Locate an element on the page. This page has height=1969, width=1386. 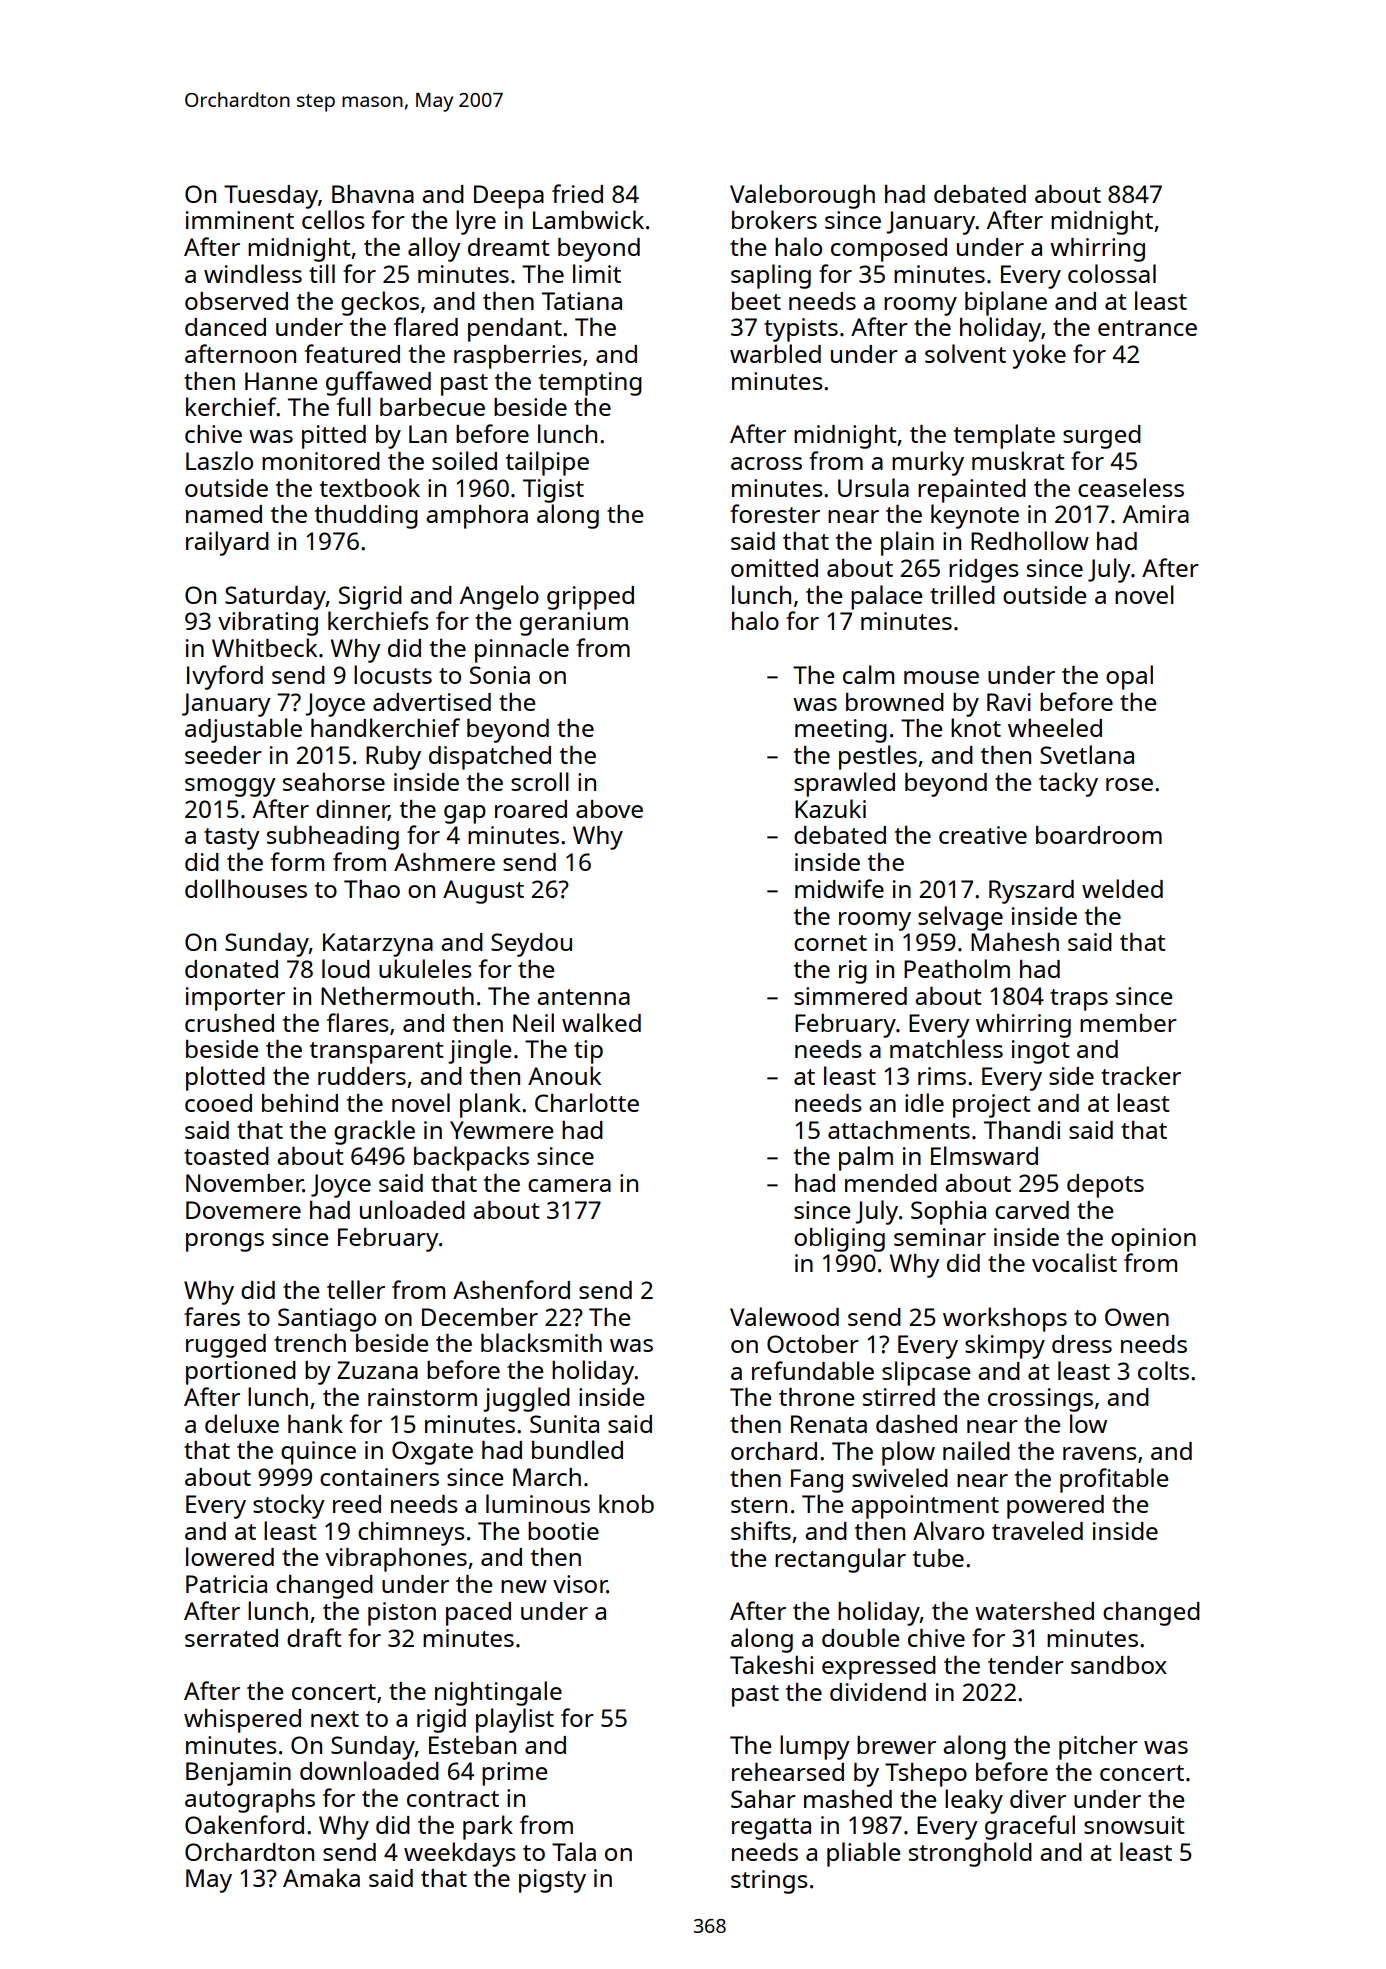
Amaka is located at coordinates (321, 1877).
